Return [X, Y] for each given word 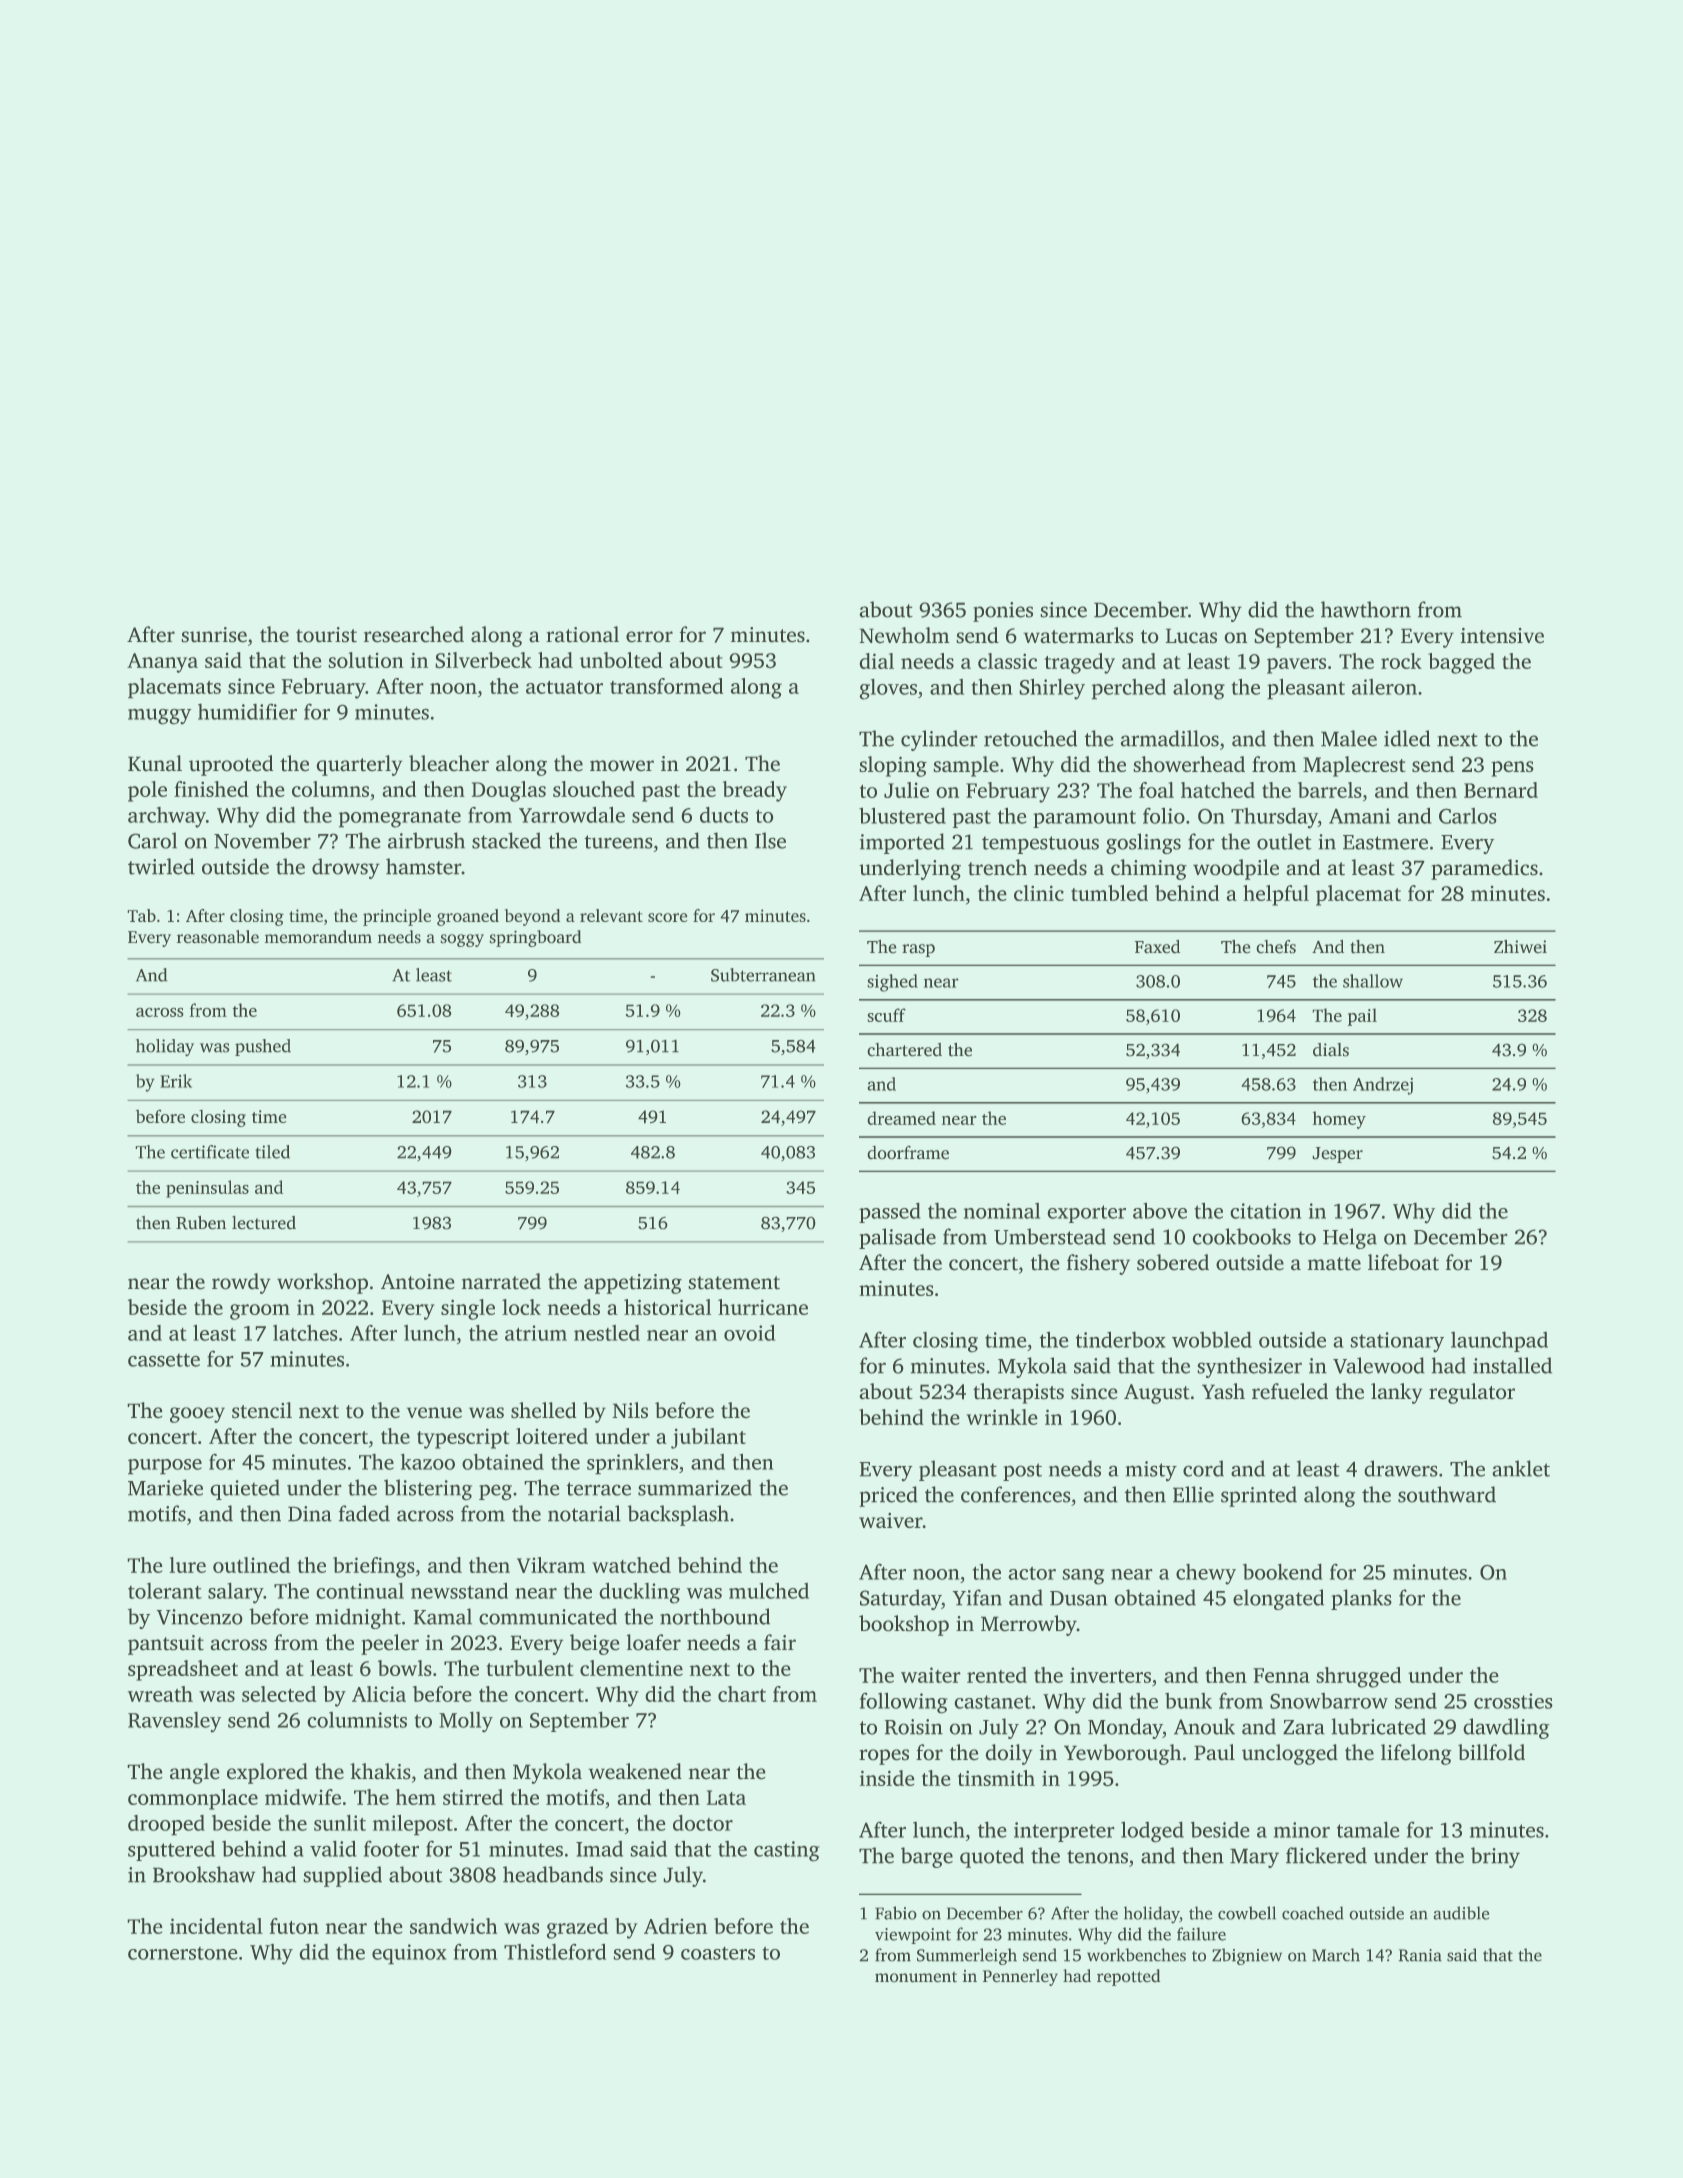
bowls [405, 1668]
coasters [718, 1953]
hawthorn [1366, 609]
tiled [273, 1152]
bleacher [449, 763]
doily [1009, 1754]
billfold [1491, 1752]
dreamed [902, 1118]
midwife [303, 1797]
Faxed [1157, 946]
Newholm [904, 635]
